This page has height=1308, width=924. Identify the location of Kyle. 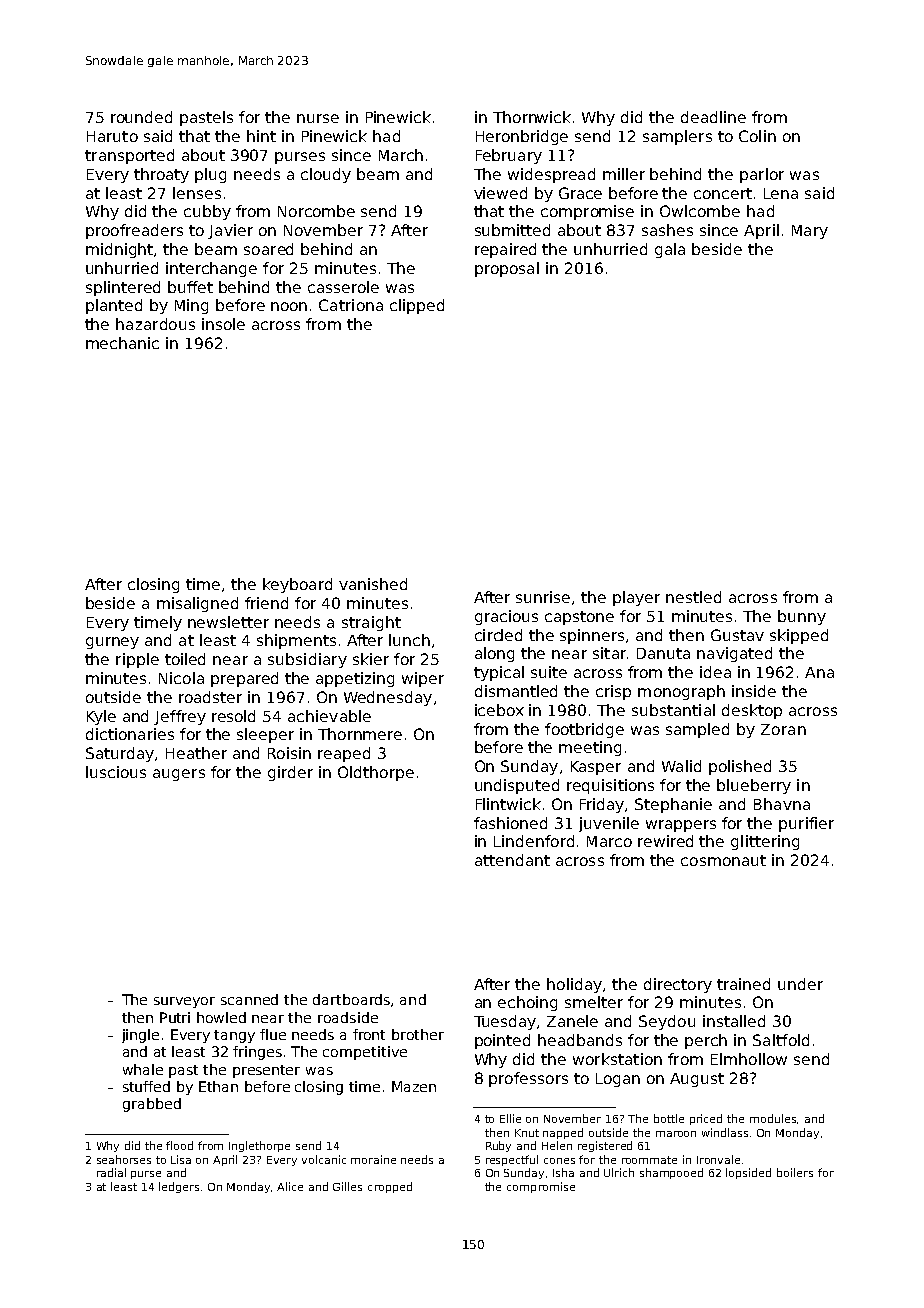
(101, 717).
